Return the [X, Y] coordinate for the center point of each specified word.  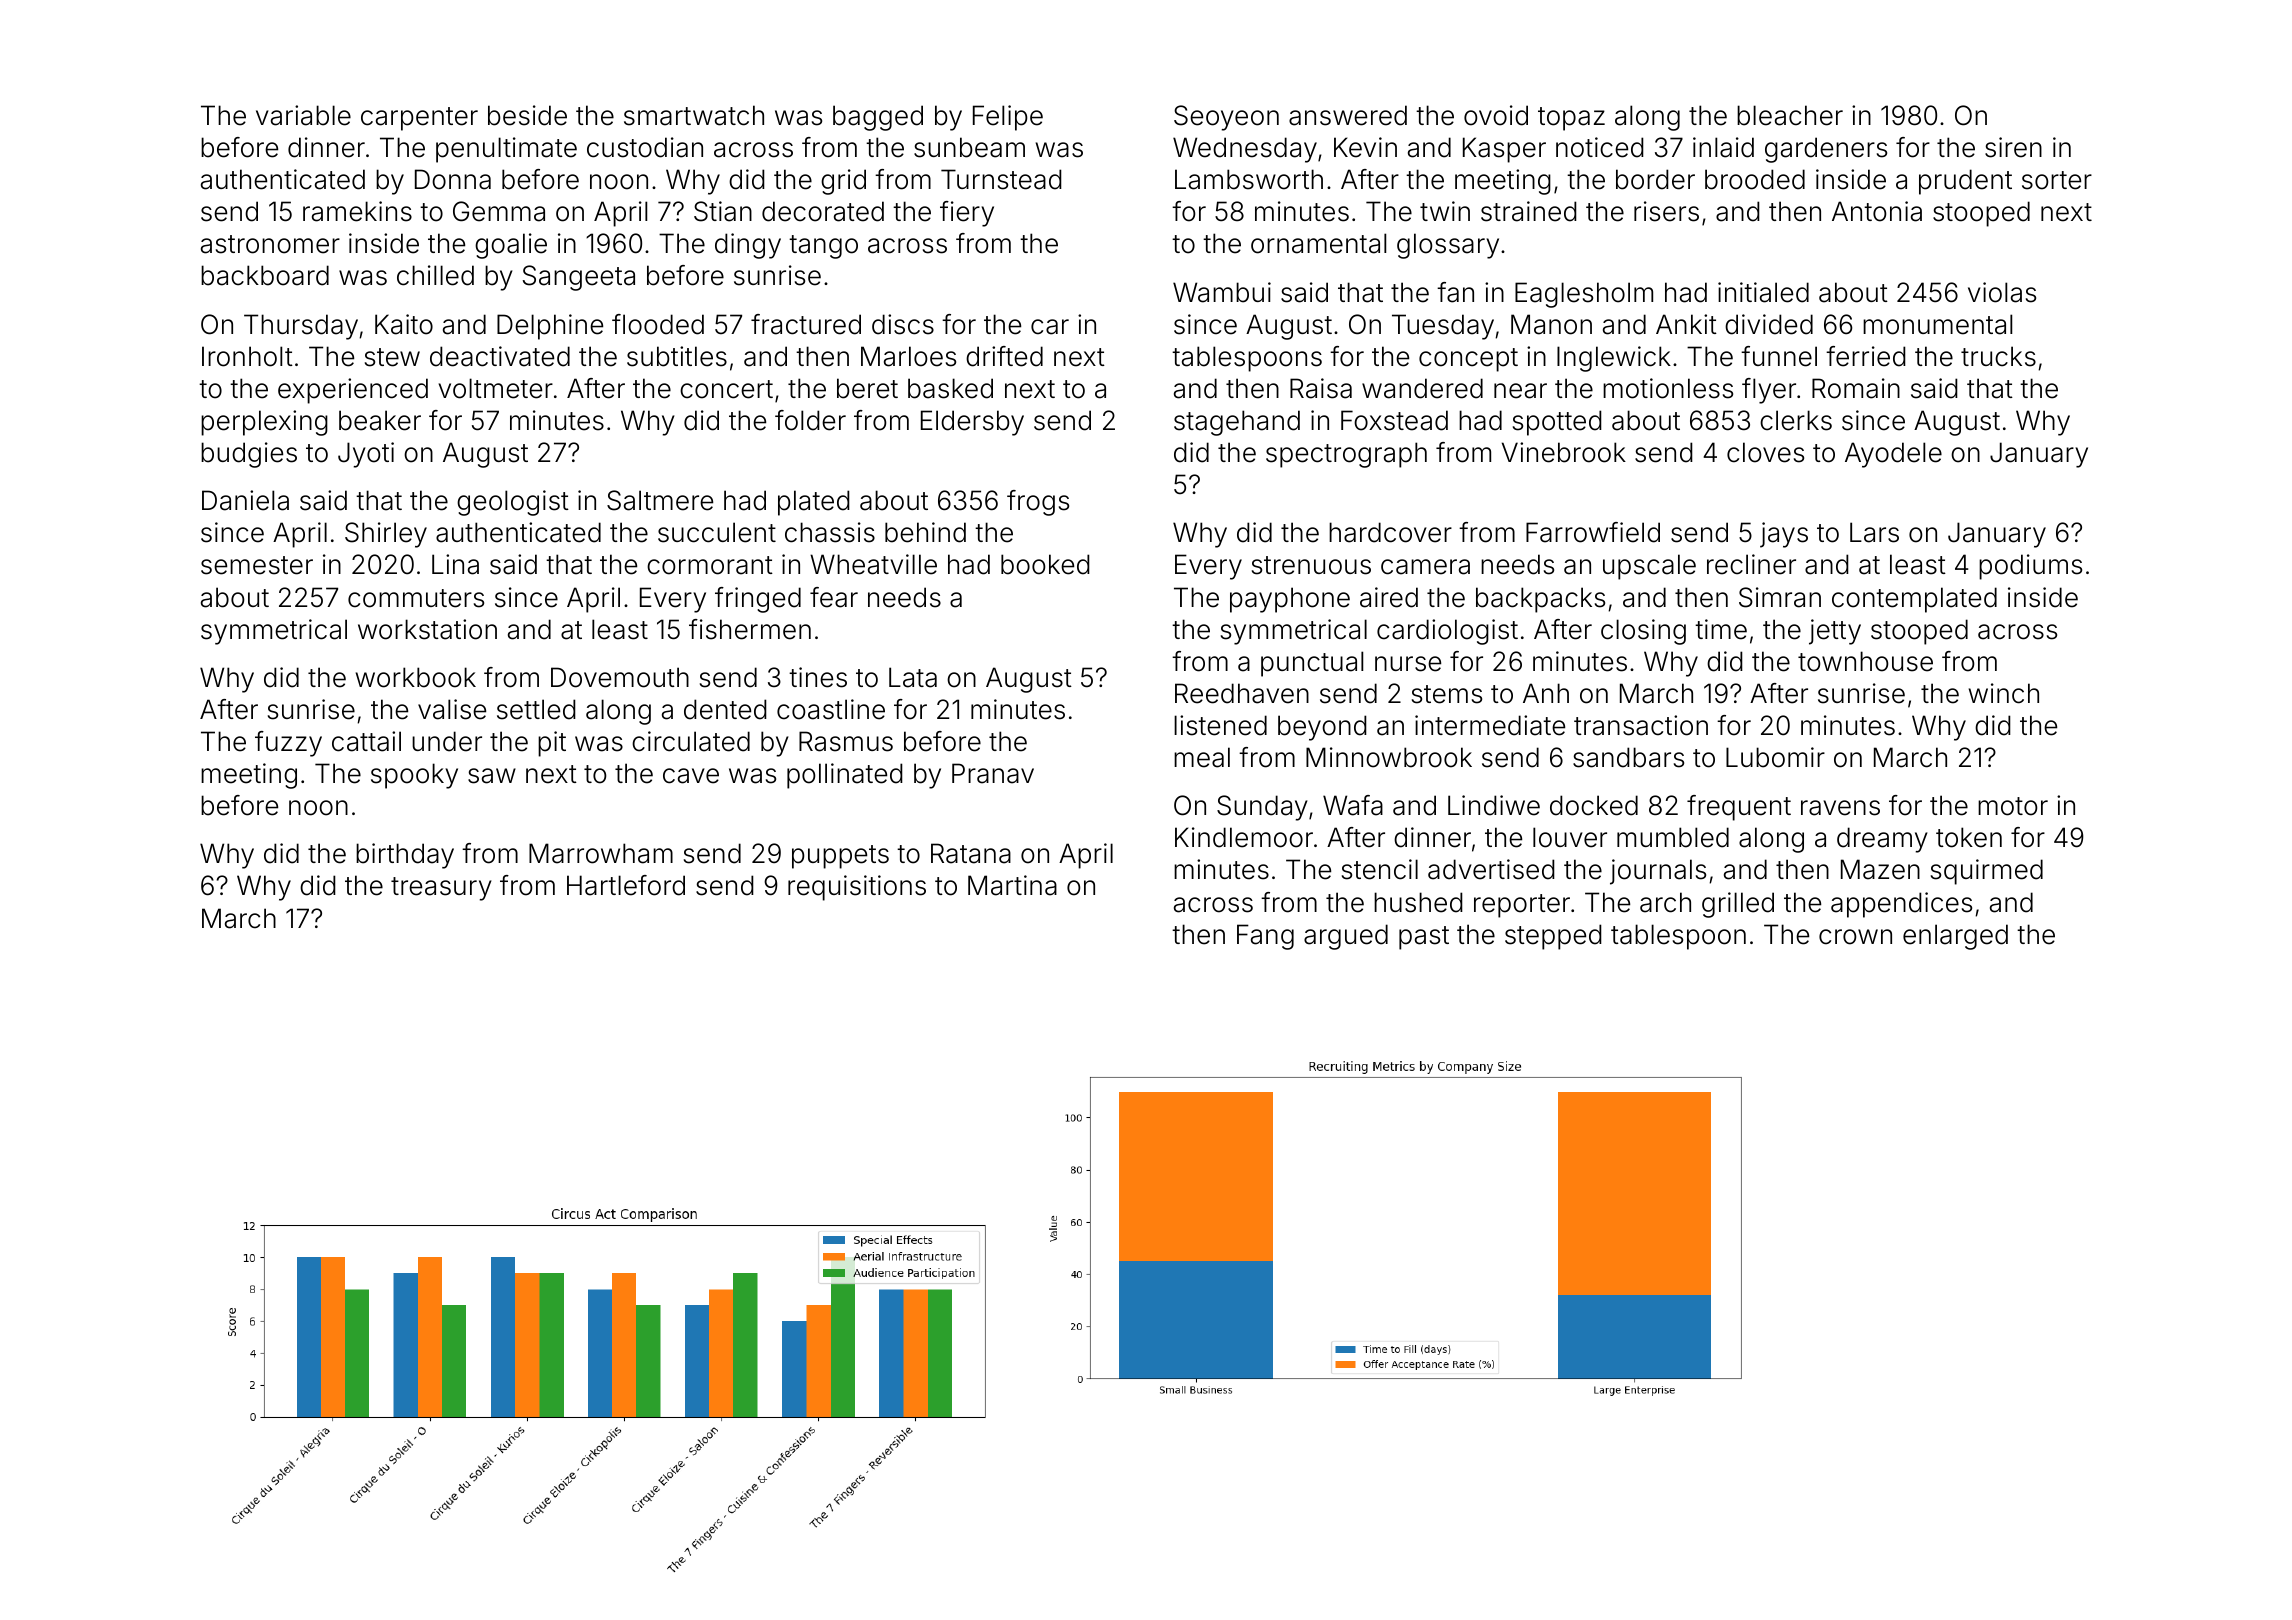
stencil [1380, 869]
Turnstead [1001, 179]
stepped [1553, 937]
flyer [1769, 391]
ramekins [357, 211]
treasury [441, 889]
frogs [1038, 503]
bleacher [1790, 115]
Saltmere [660, 500]
